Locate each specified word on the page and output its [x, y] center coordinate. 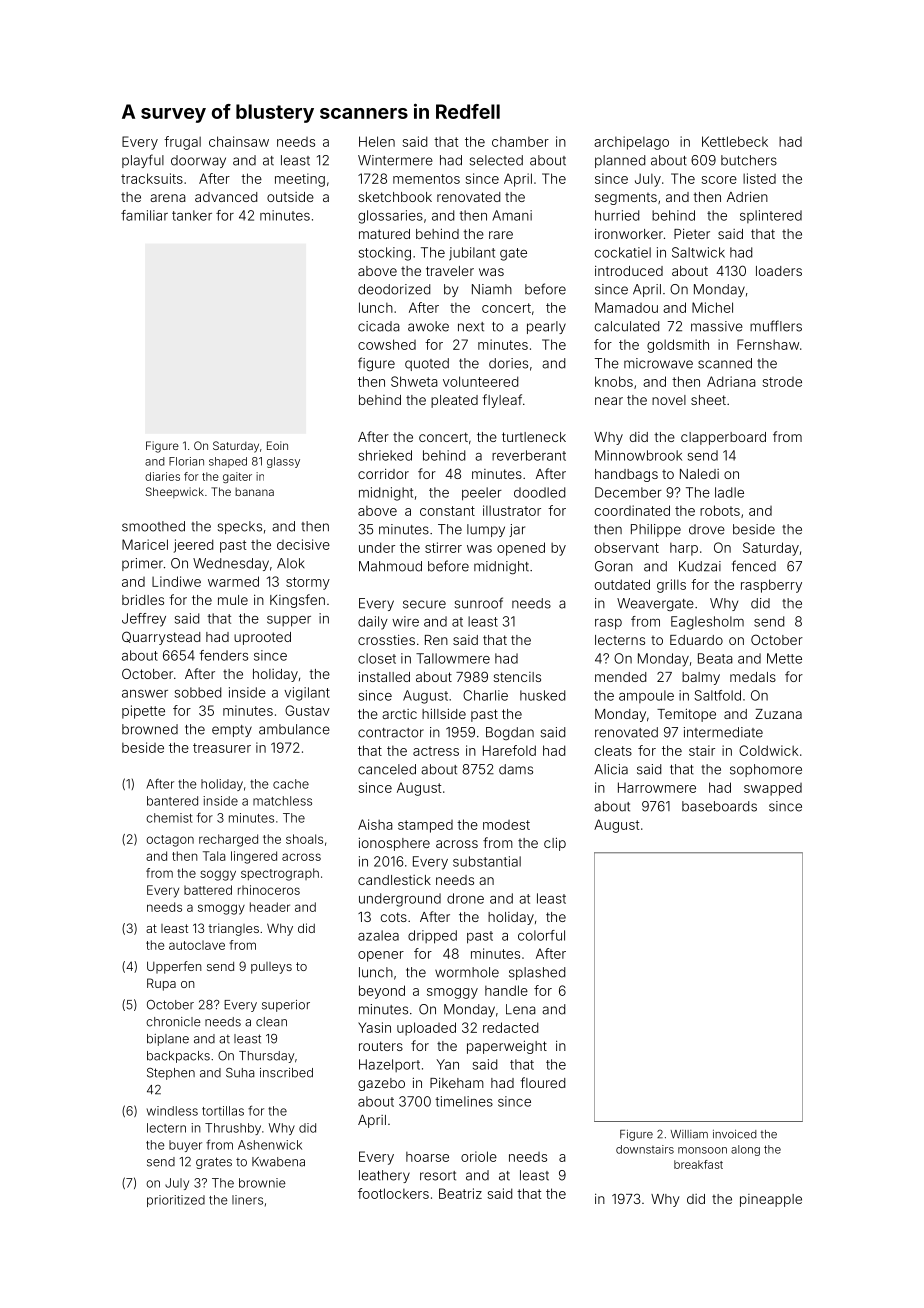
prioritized [176, 1201]
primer [142, 564]
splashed [537, 973]
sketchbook [395, 197]
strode [782, 382]
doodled [539, 492]
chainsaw [239, 141]
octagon [170, 841]
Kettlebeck [735, 141]
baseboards [719, 806]
